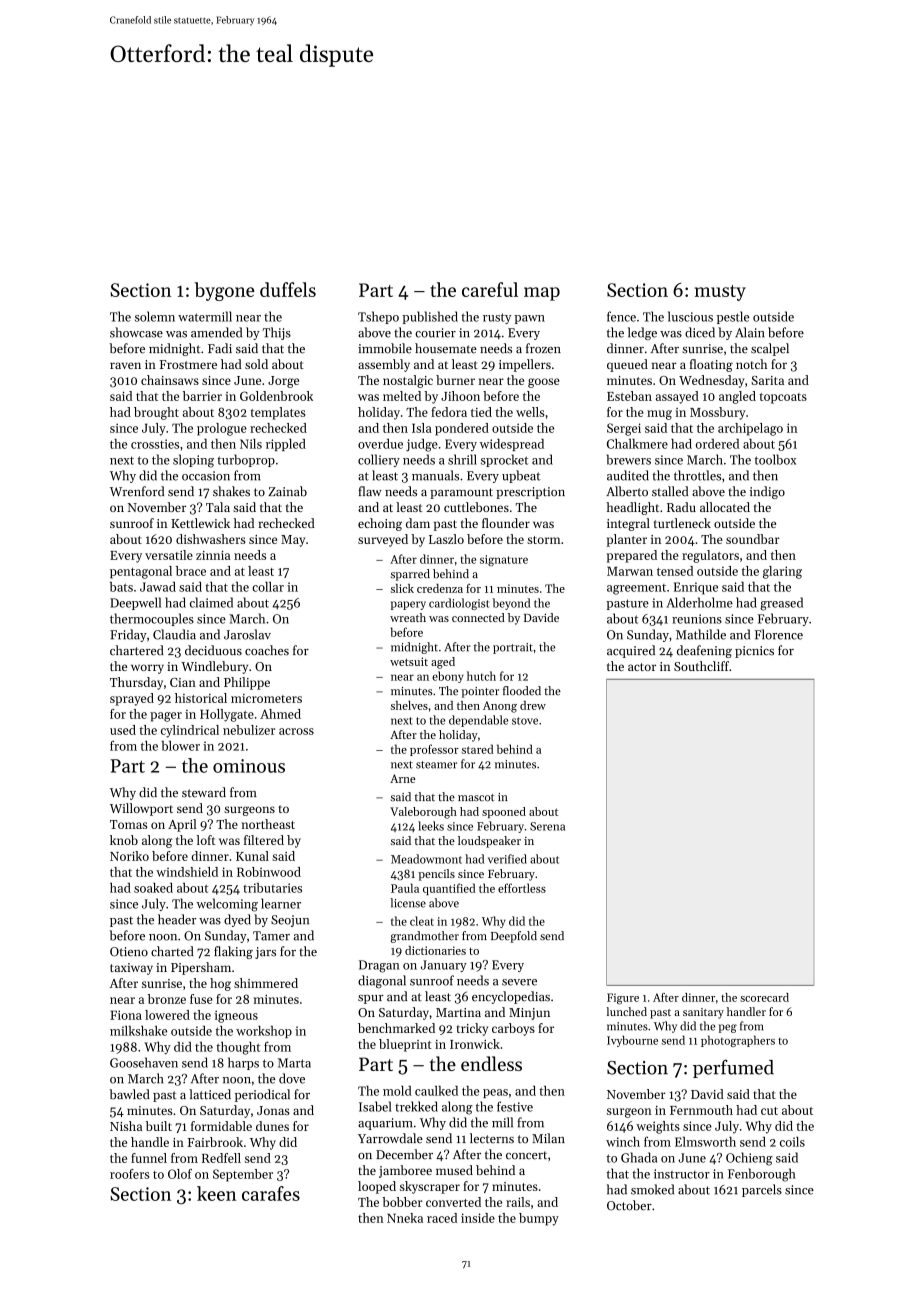 This document has height=1308, width=924. What do you see at coordinates (426, 859) in the document?
I see `Meadowmont` at bounding box center [426, 859].
